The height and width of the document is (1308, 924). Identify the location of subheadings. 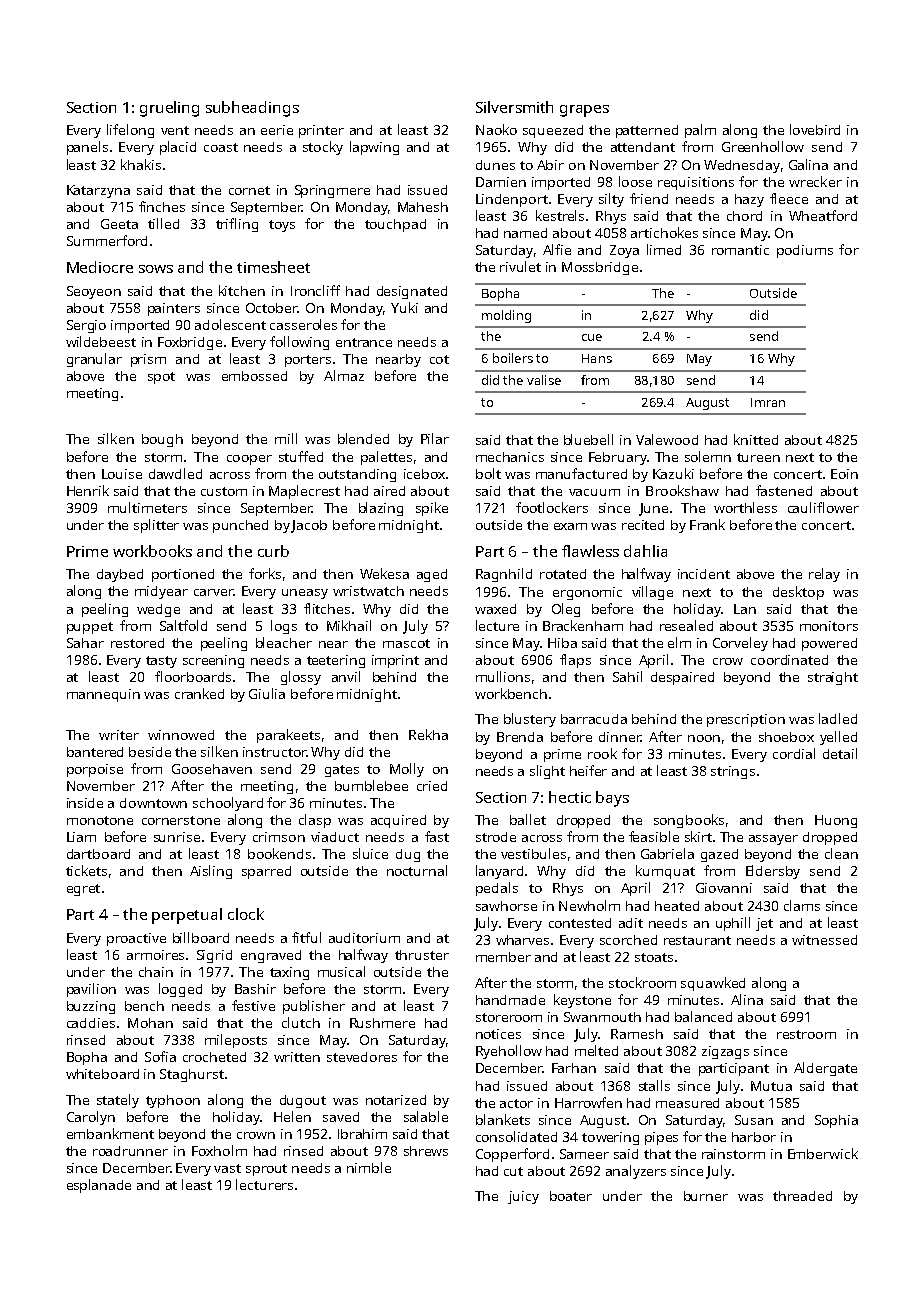
(252, 109).
